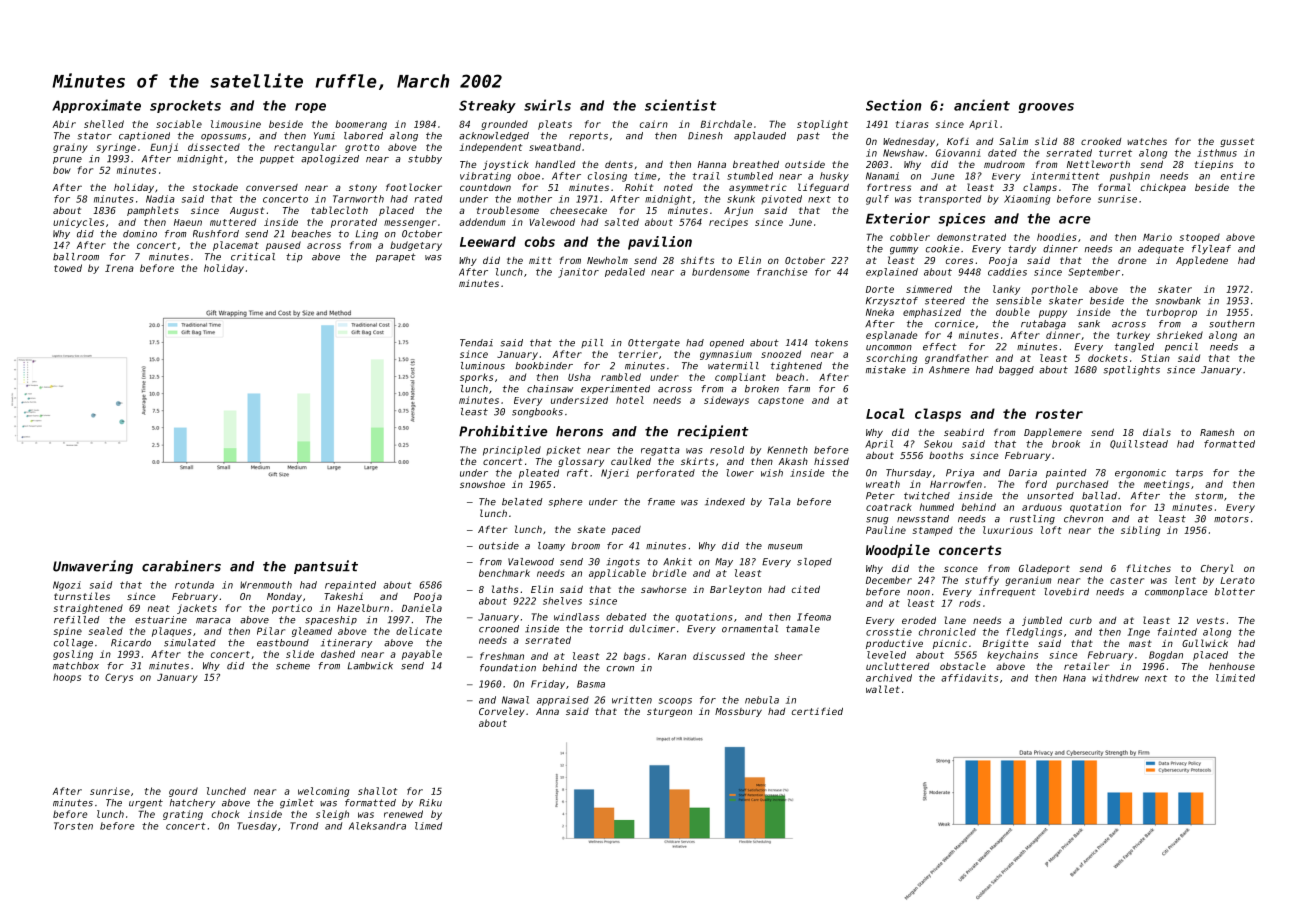  Describe the element at coordinates (621, 222) in the screenshot. I see `salted` at that location.
